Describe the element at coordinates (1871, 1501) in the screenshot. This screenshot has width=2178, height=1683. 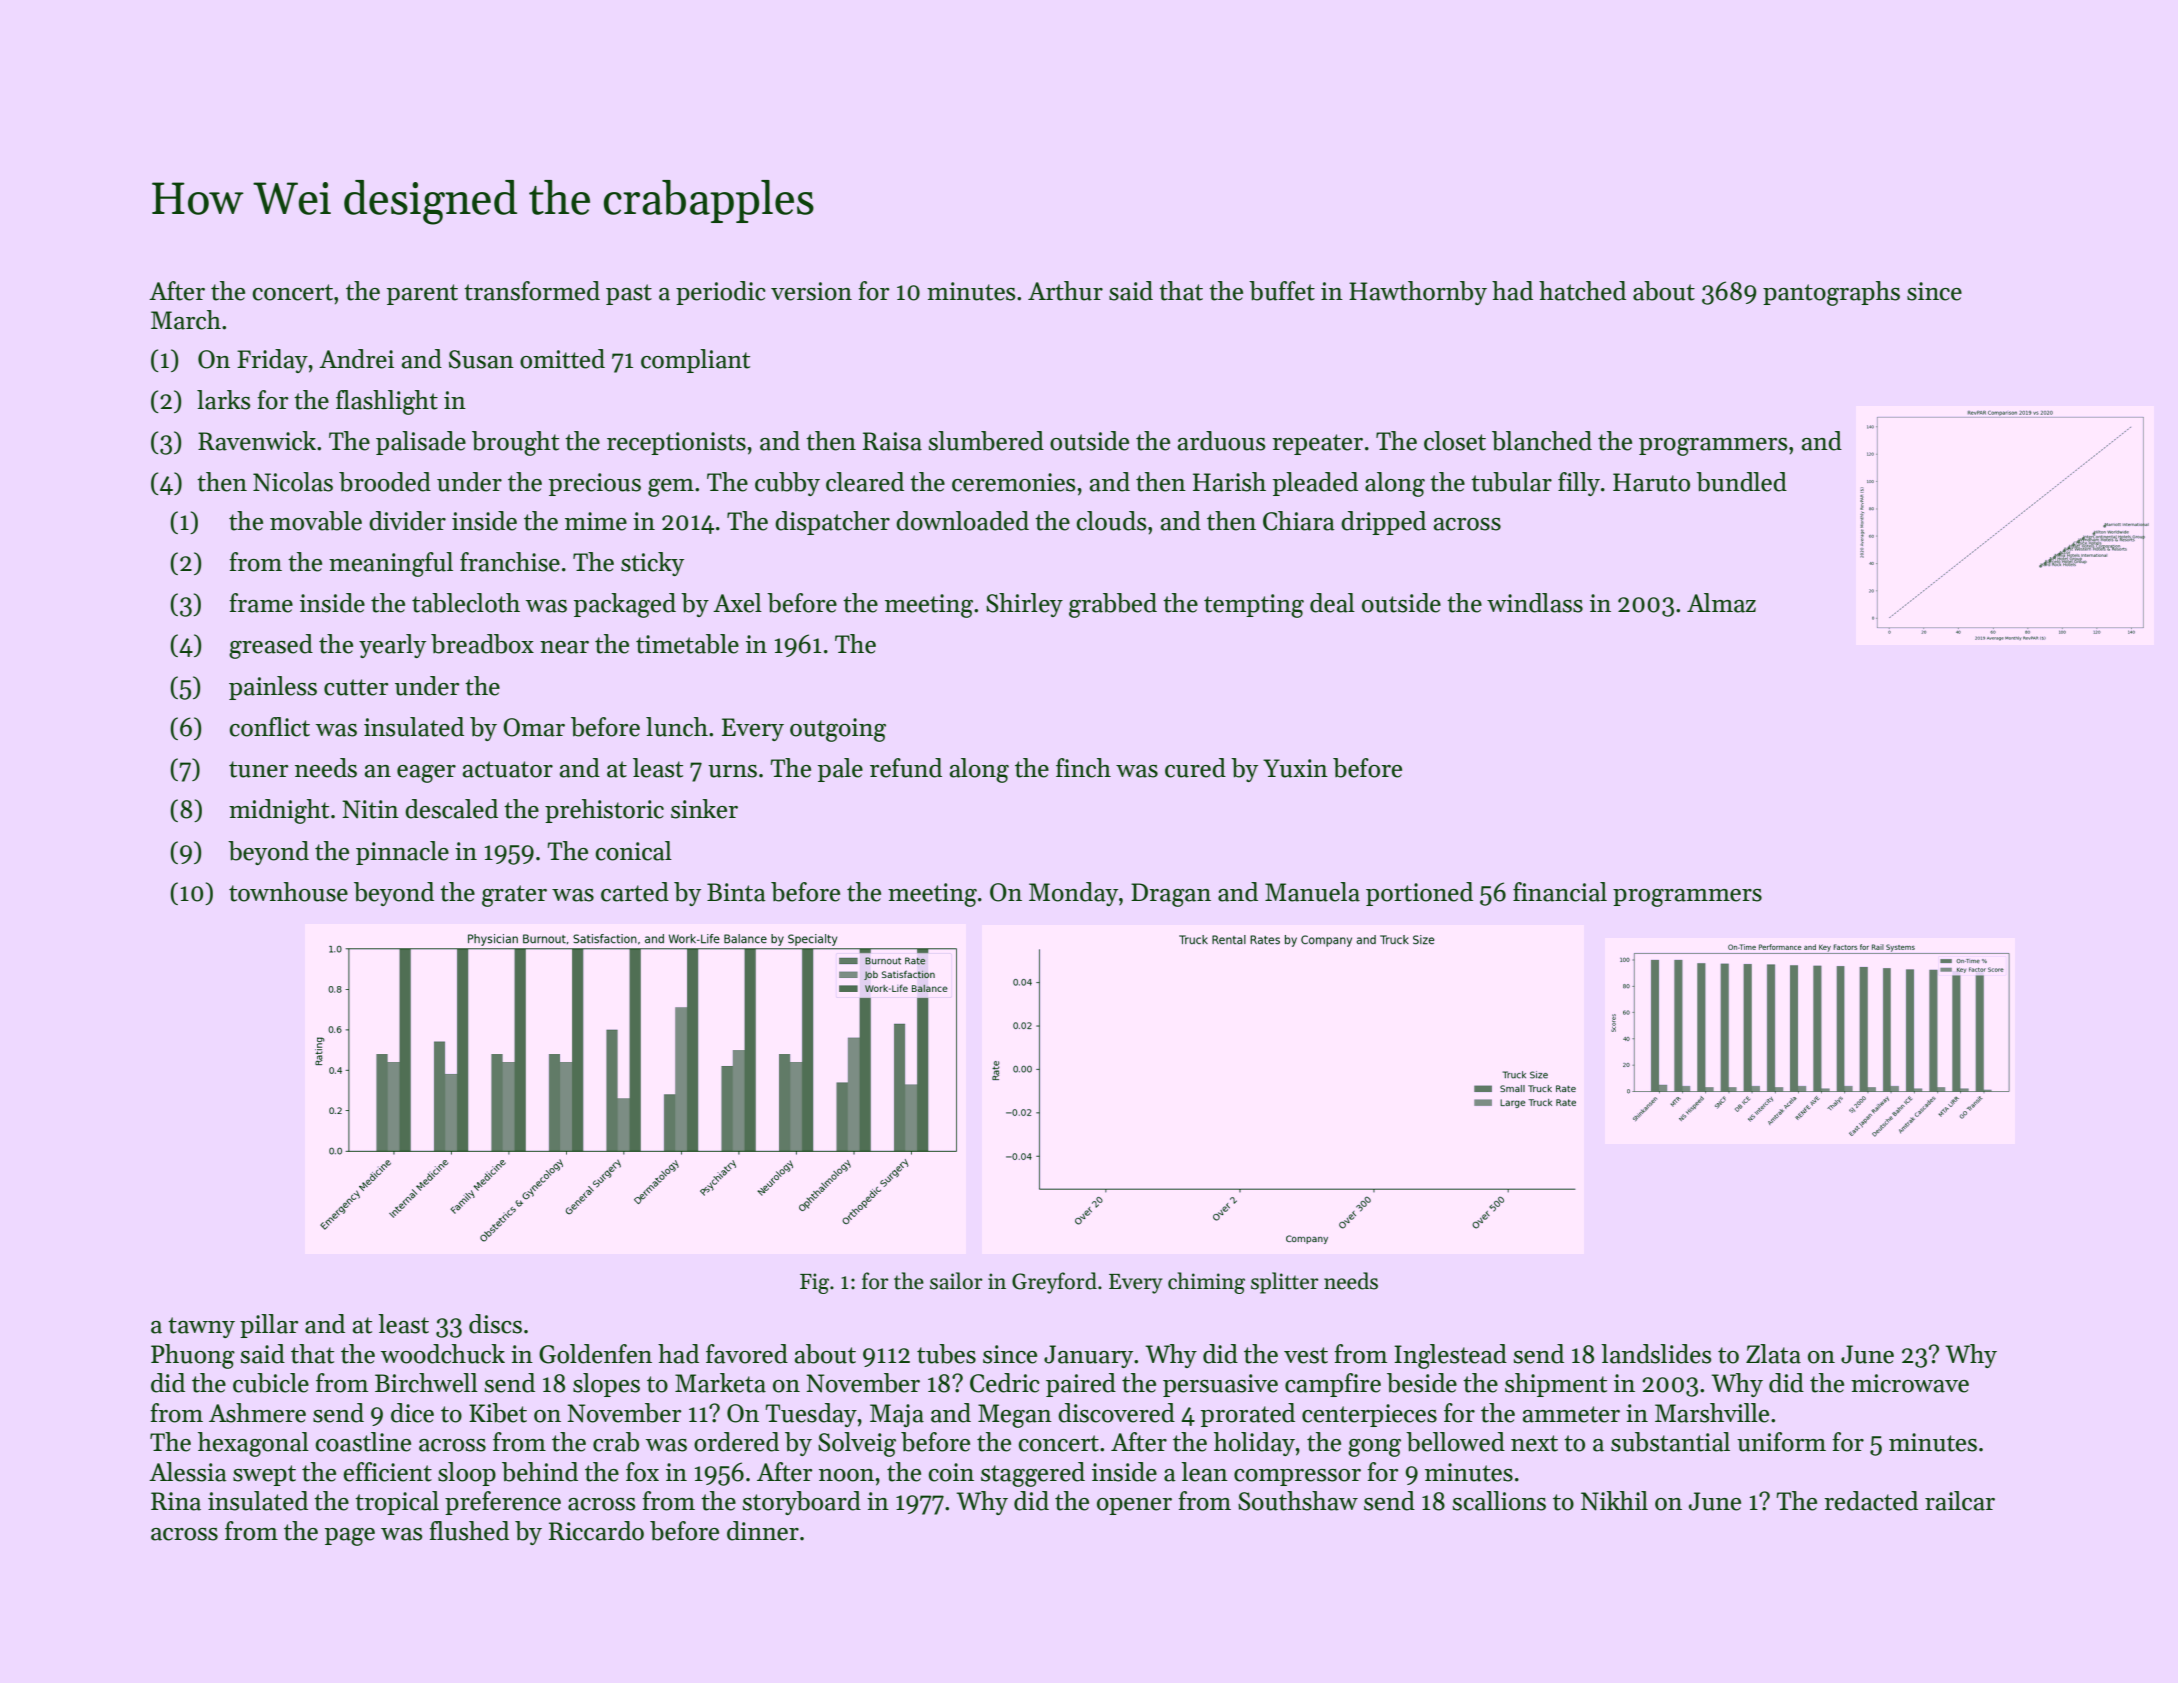
I see `redacted` at that location.
